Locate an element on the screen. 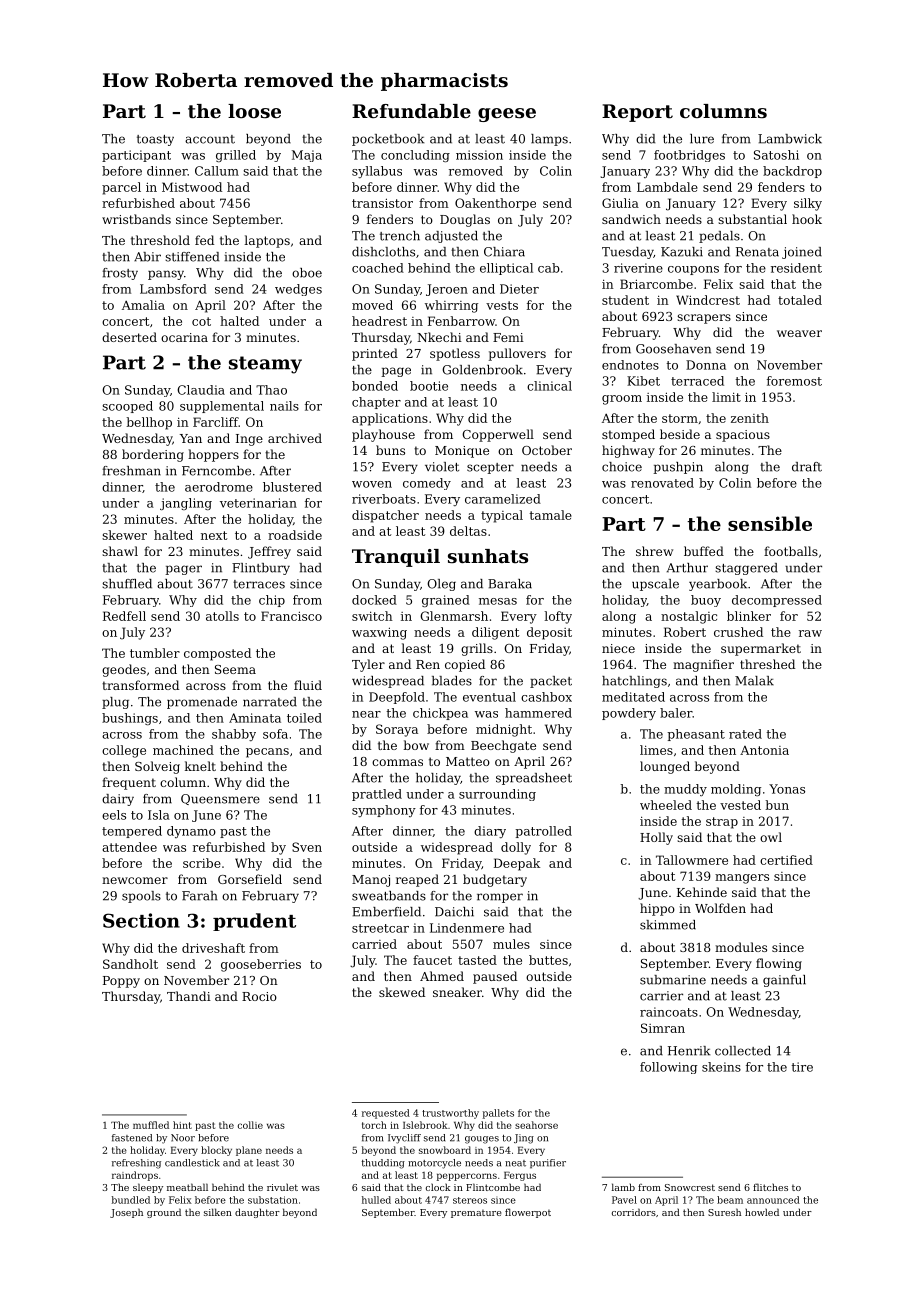  parcel is located at coordinates (121, 188).
